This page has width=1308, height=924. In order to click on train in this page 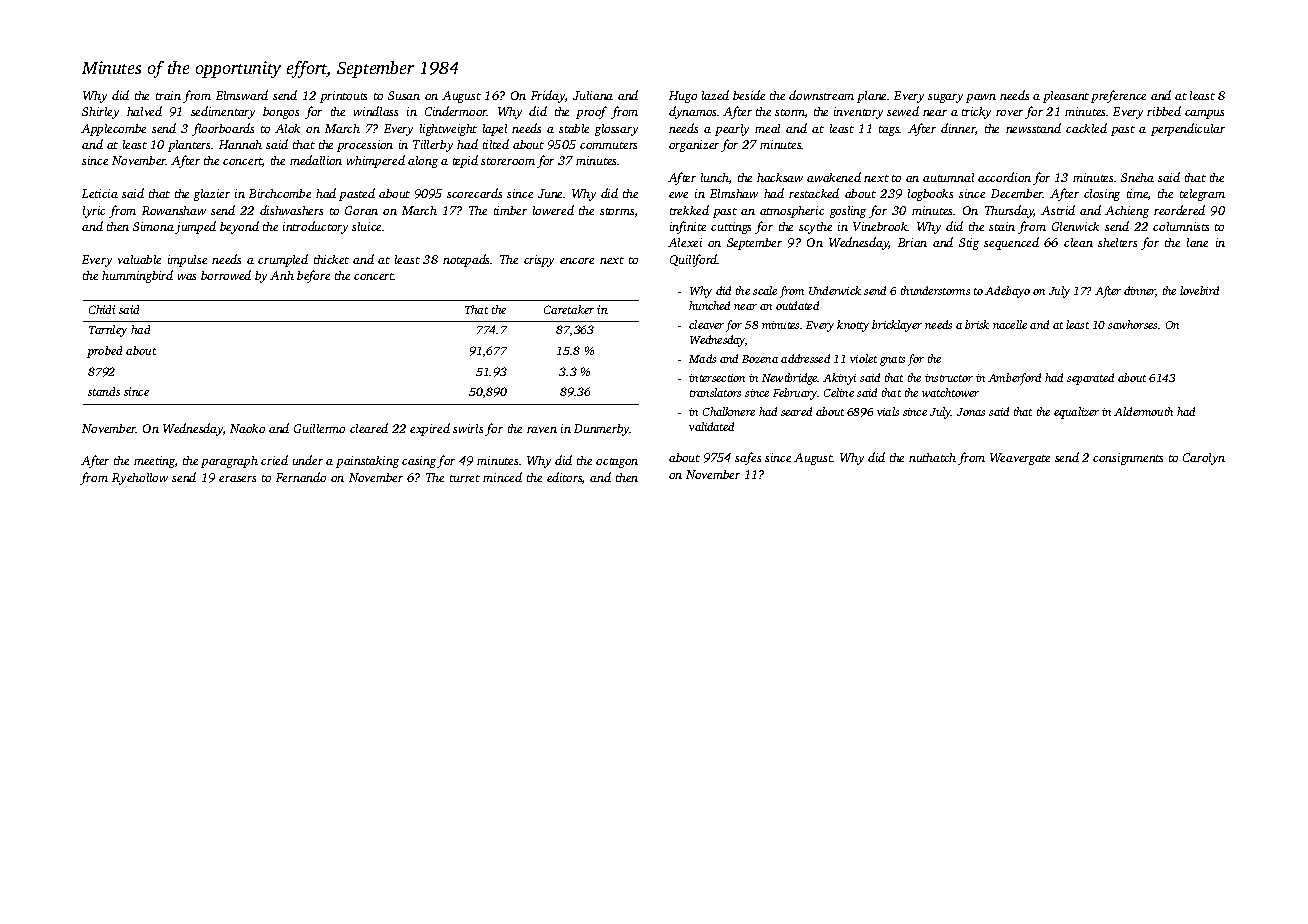, I will do `click(168, 95)`.
